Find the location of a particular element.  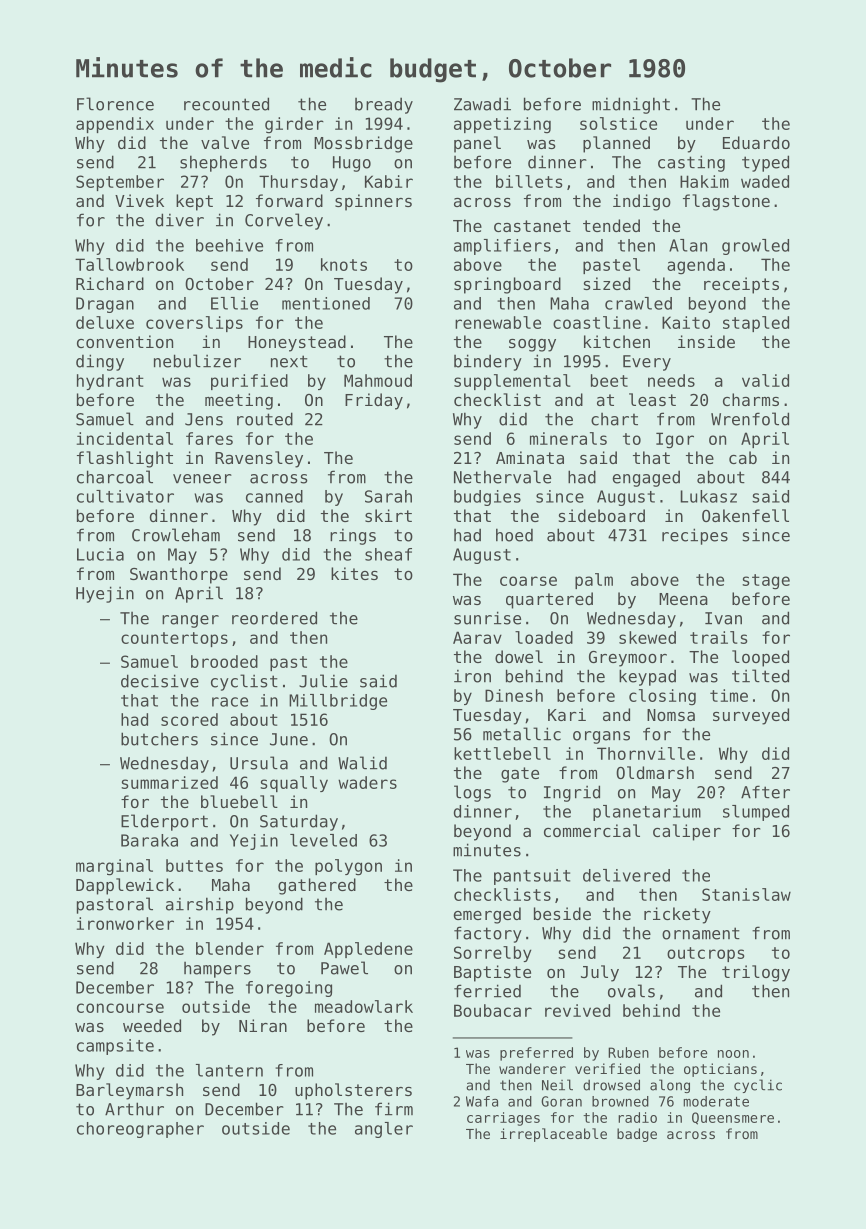

indigo is located at coordinates (642, 202).
